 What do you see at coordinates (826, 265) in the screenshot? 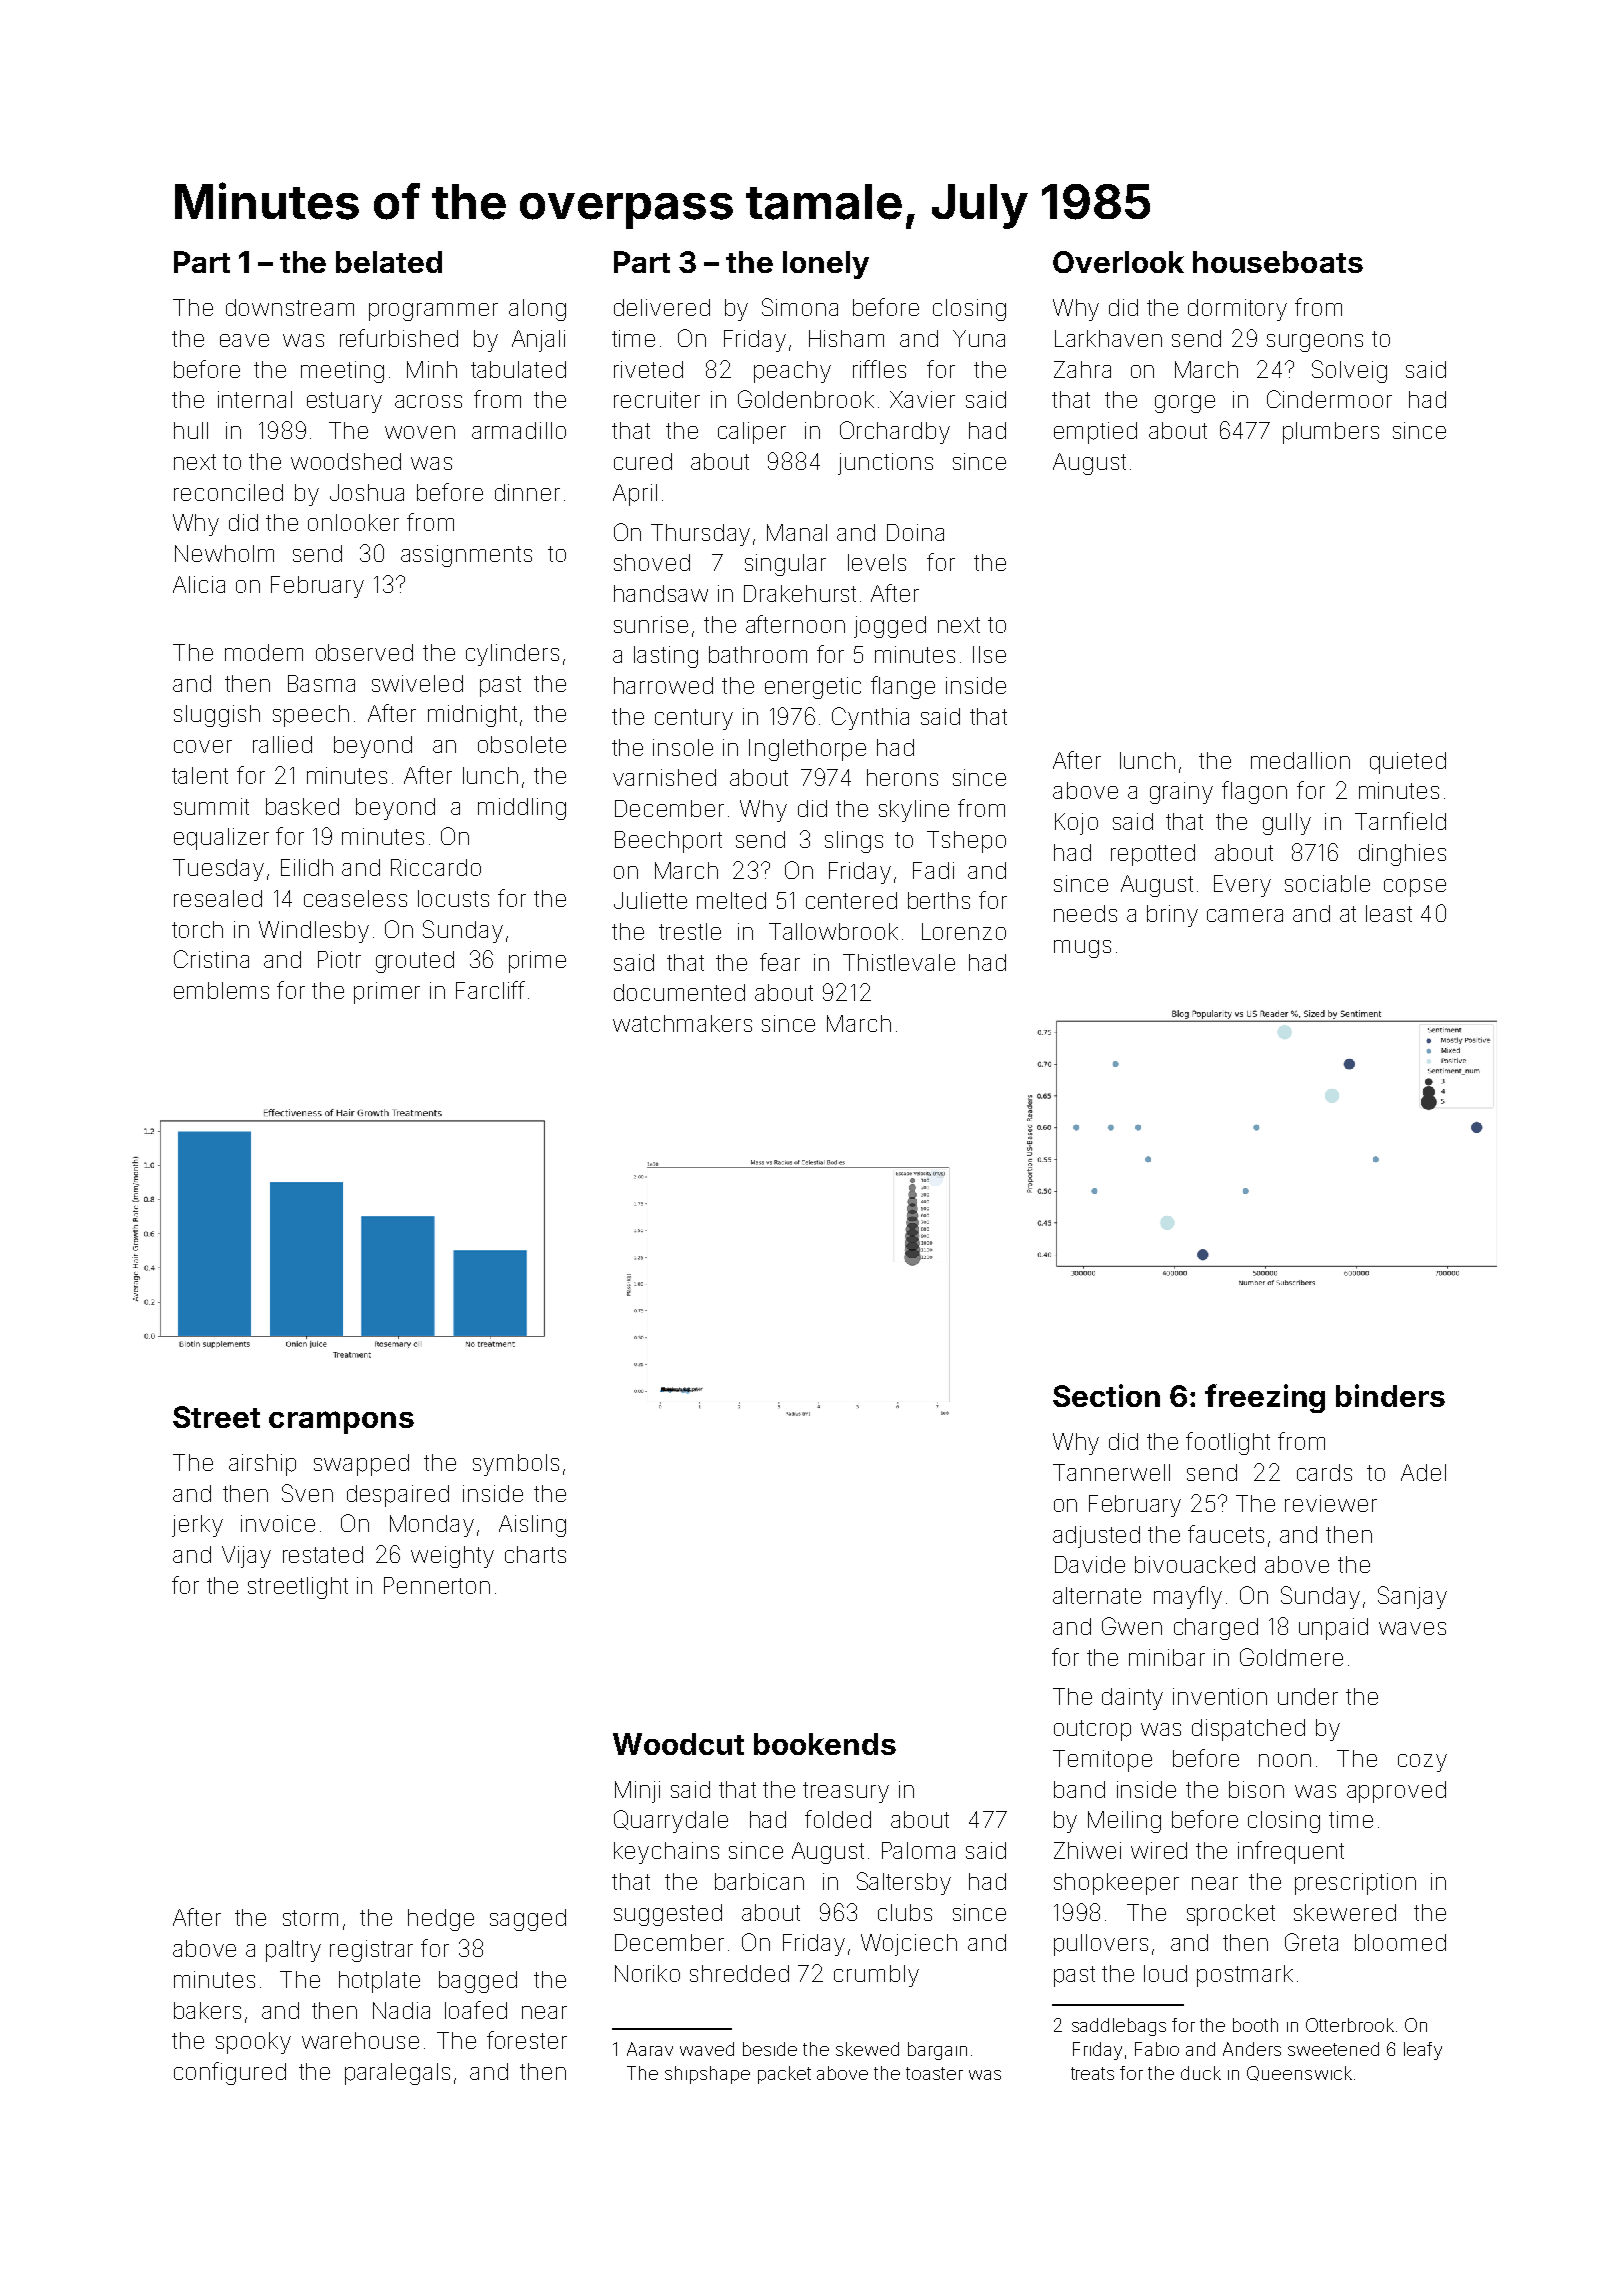
I see `lonely` at bounding box center [826, 265].
